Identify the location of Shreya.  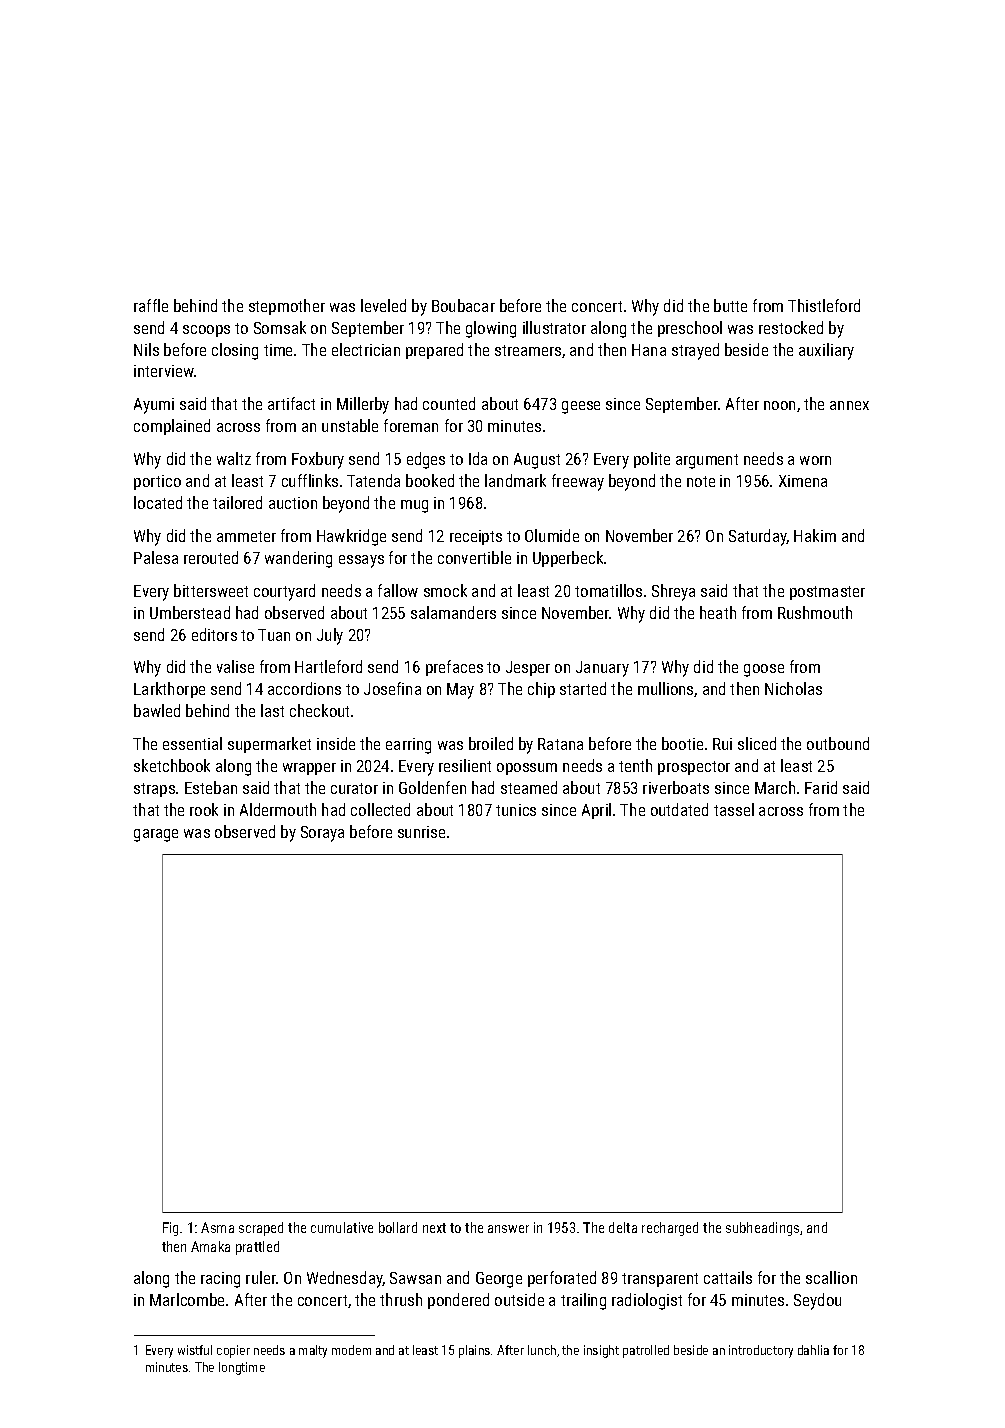
(673, 592).
